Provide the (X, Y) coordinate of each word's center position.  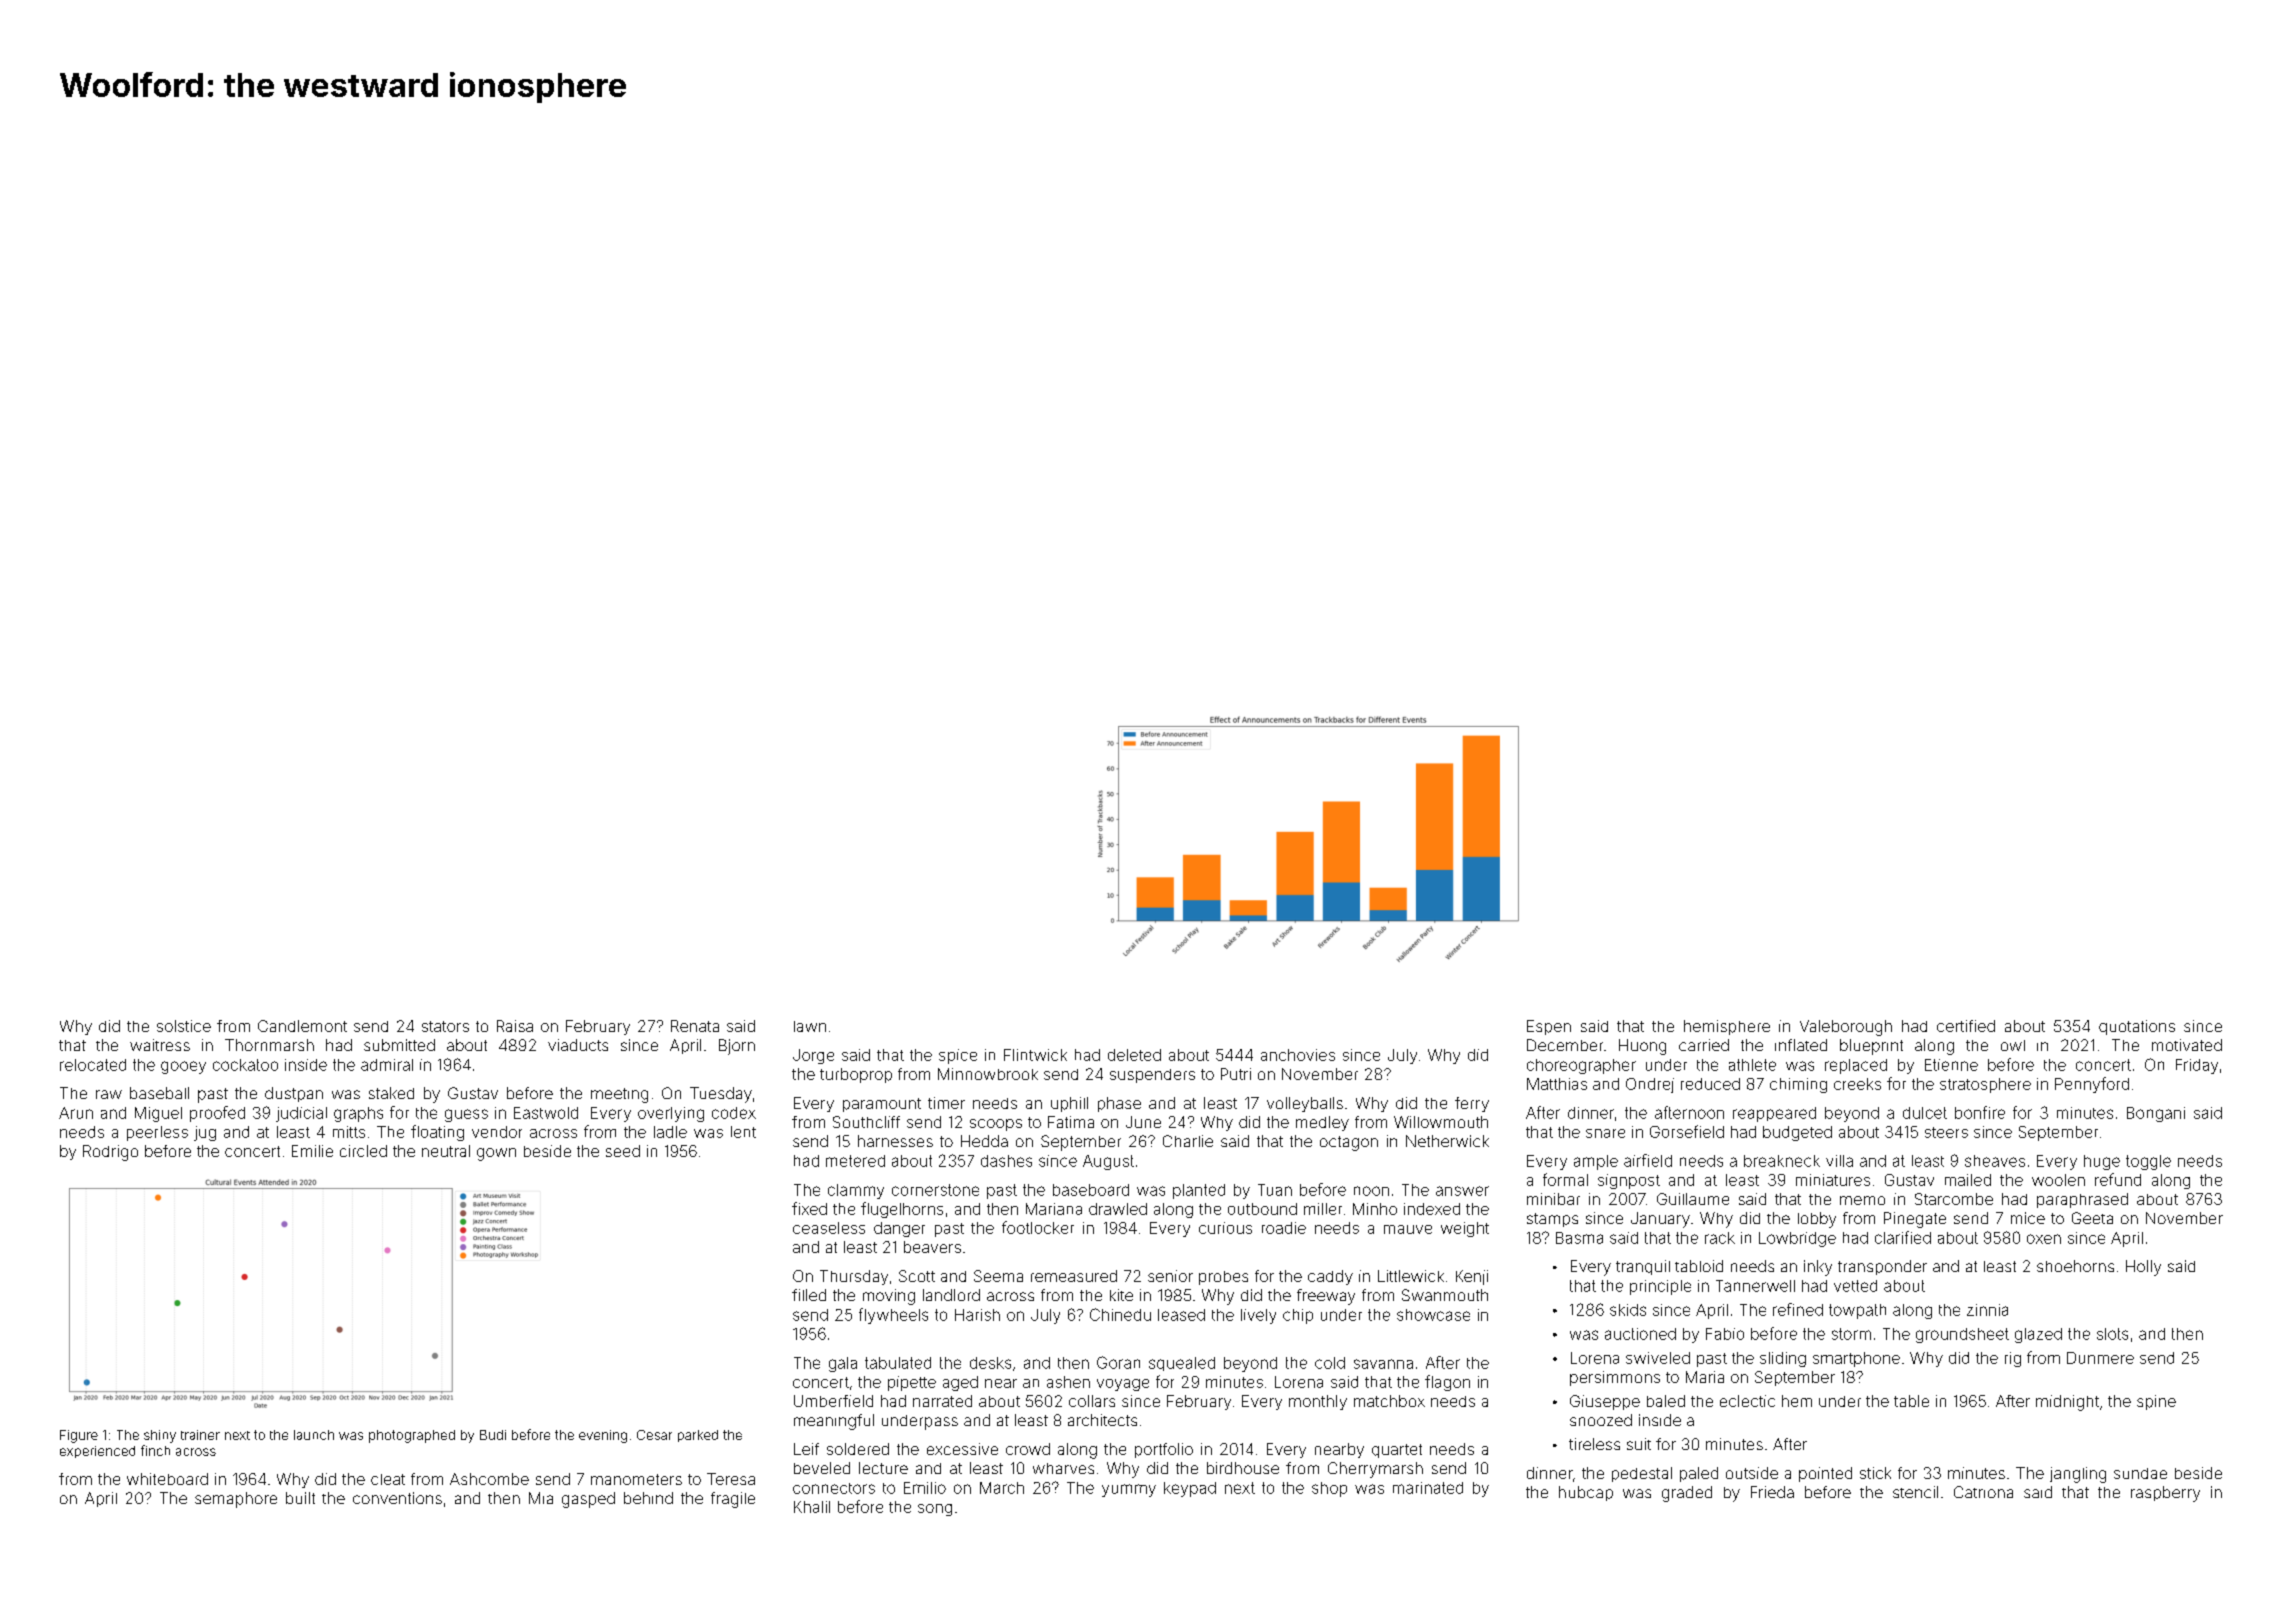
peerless (157, 1133)
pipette (912, 1383)
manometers (636, 1479)
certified (1966, 1026)
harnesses (895, 1141)
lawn (810, 1026)
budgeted (1797, 1133)
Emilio (925, 1488)
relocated (93, 1065)
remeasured (1074, 1276)
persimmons (1615, 1378)
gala (843, 1364)
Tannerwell (1755, 1286)
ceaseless (829, 1228)
